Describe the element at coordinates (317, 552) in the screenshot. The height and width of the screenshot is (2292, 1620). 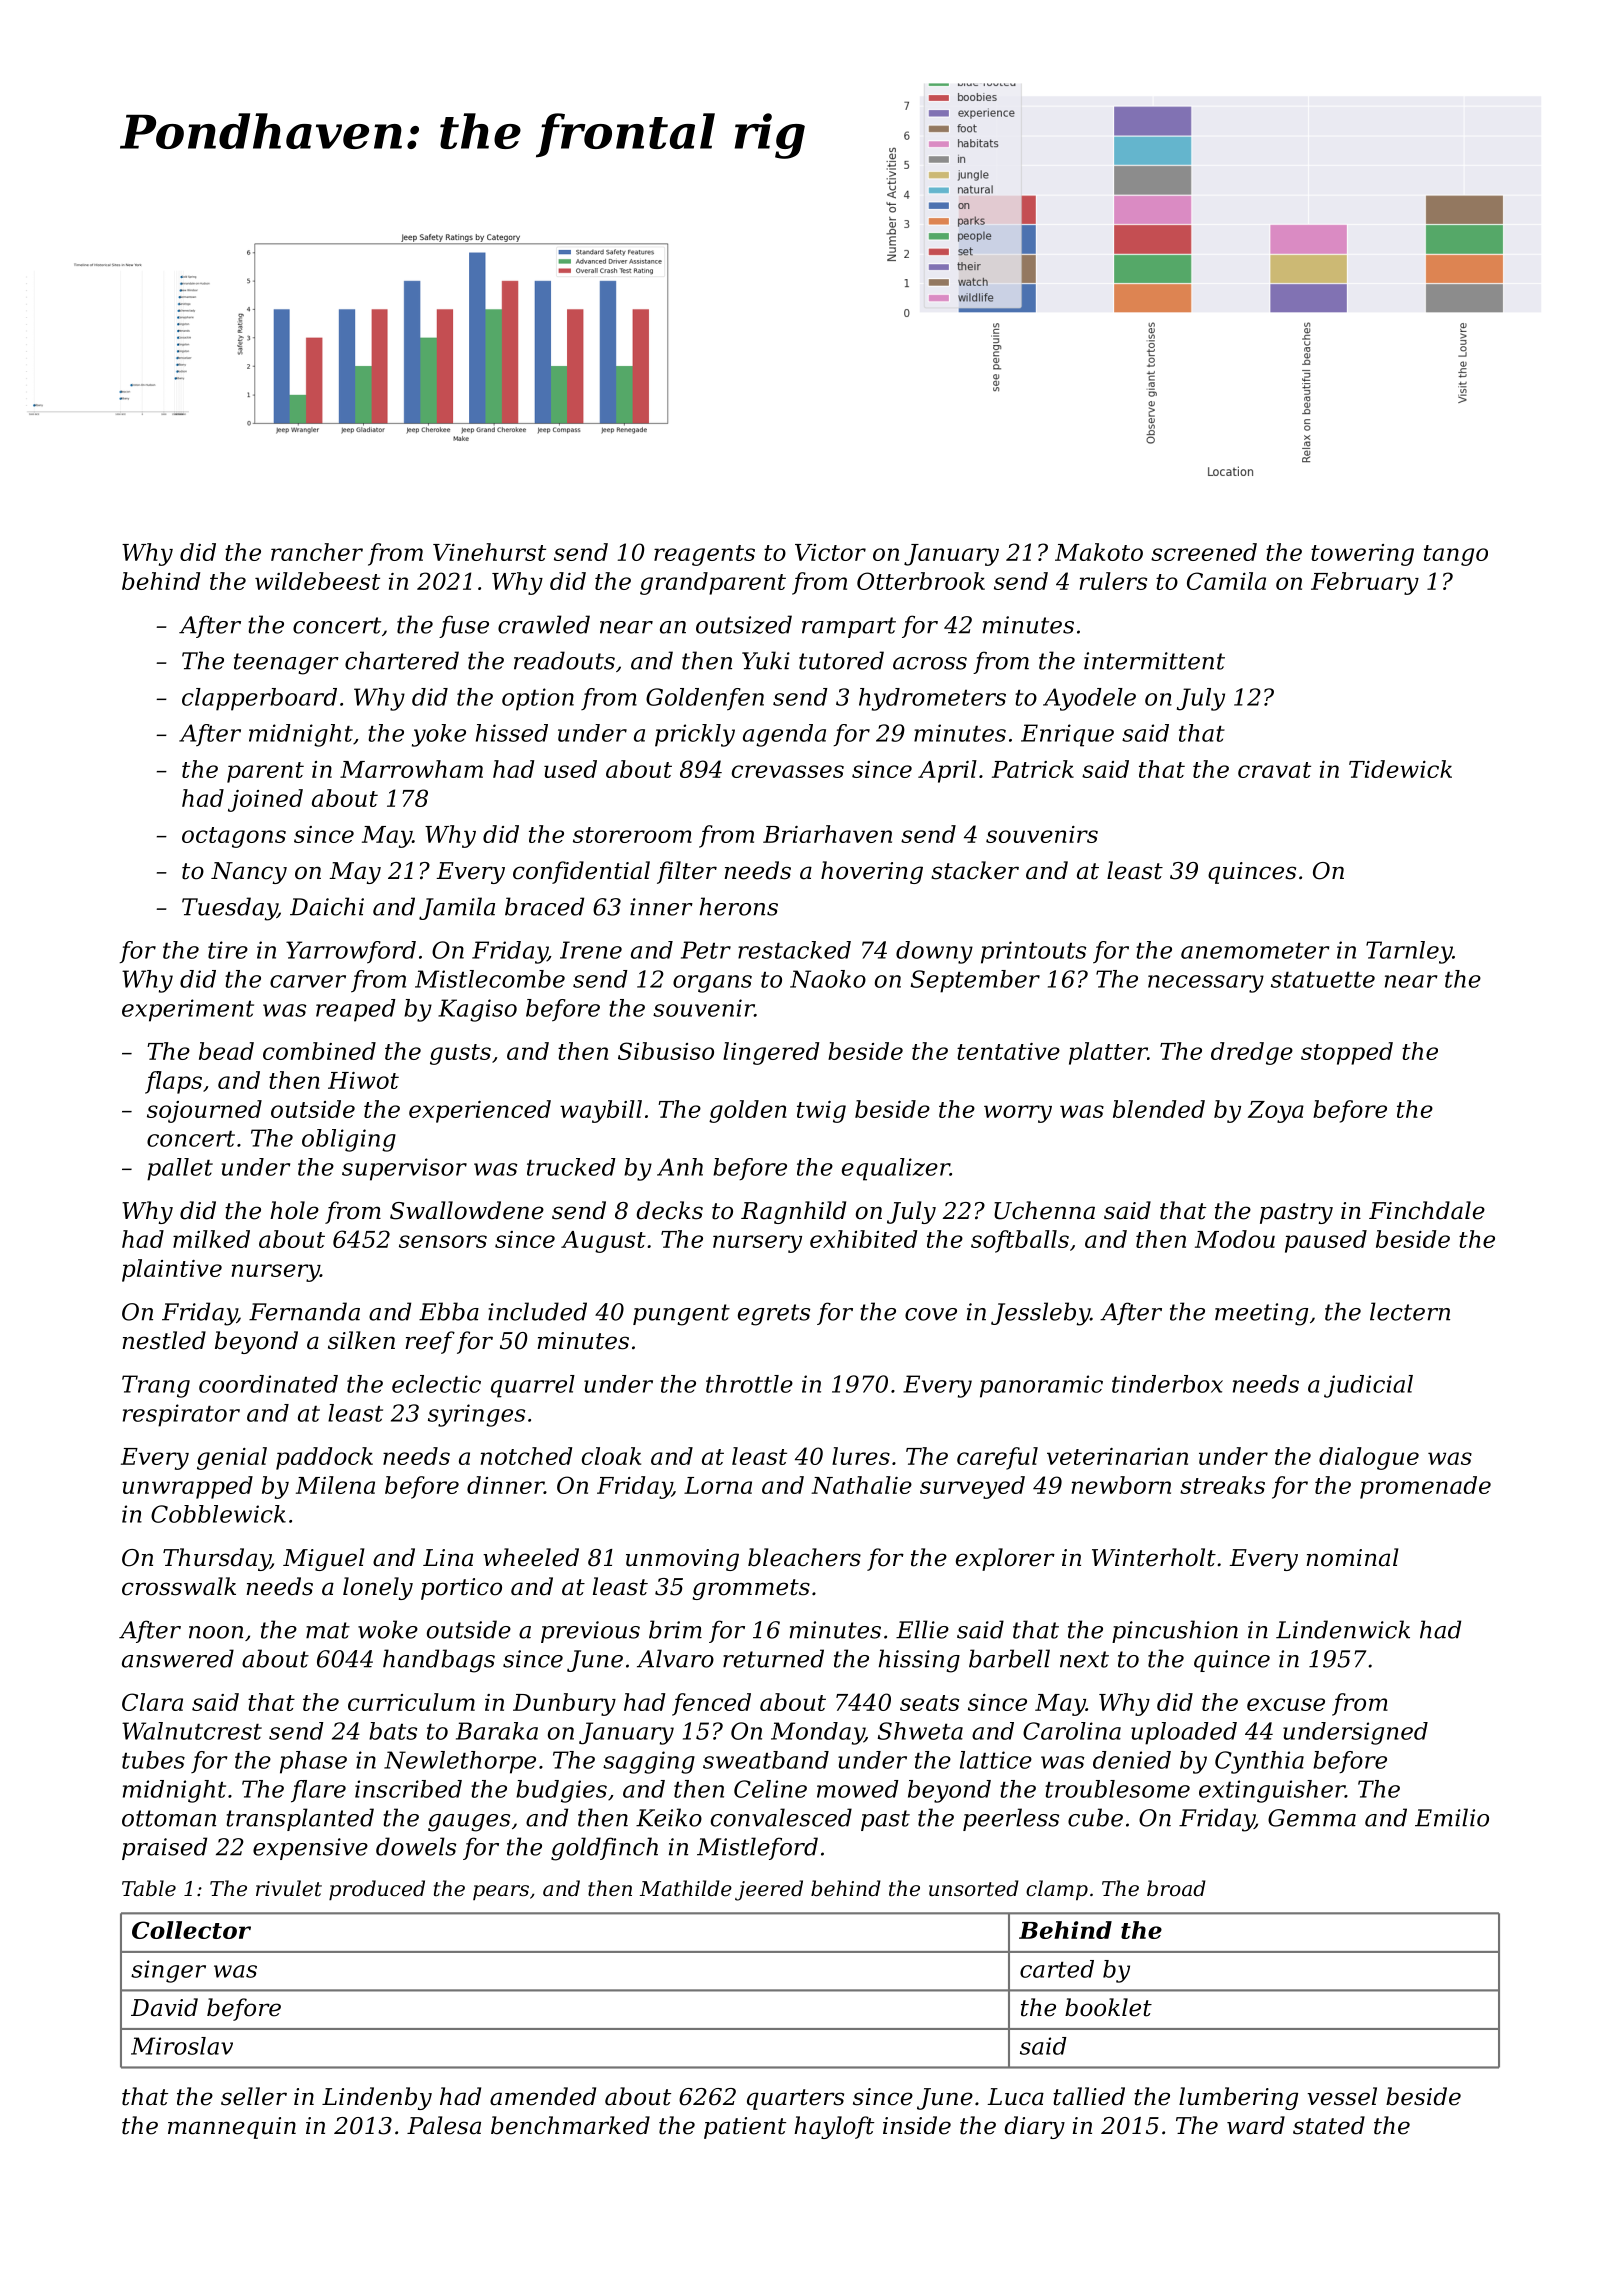
I see `rancher` at that location.
